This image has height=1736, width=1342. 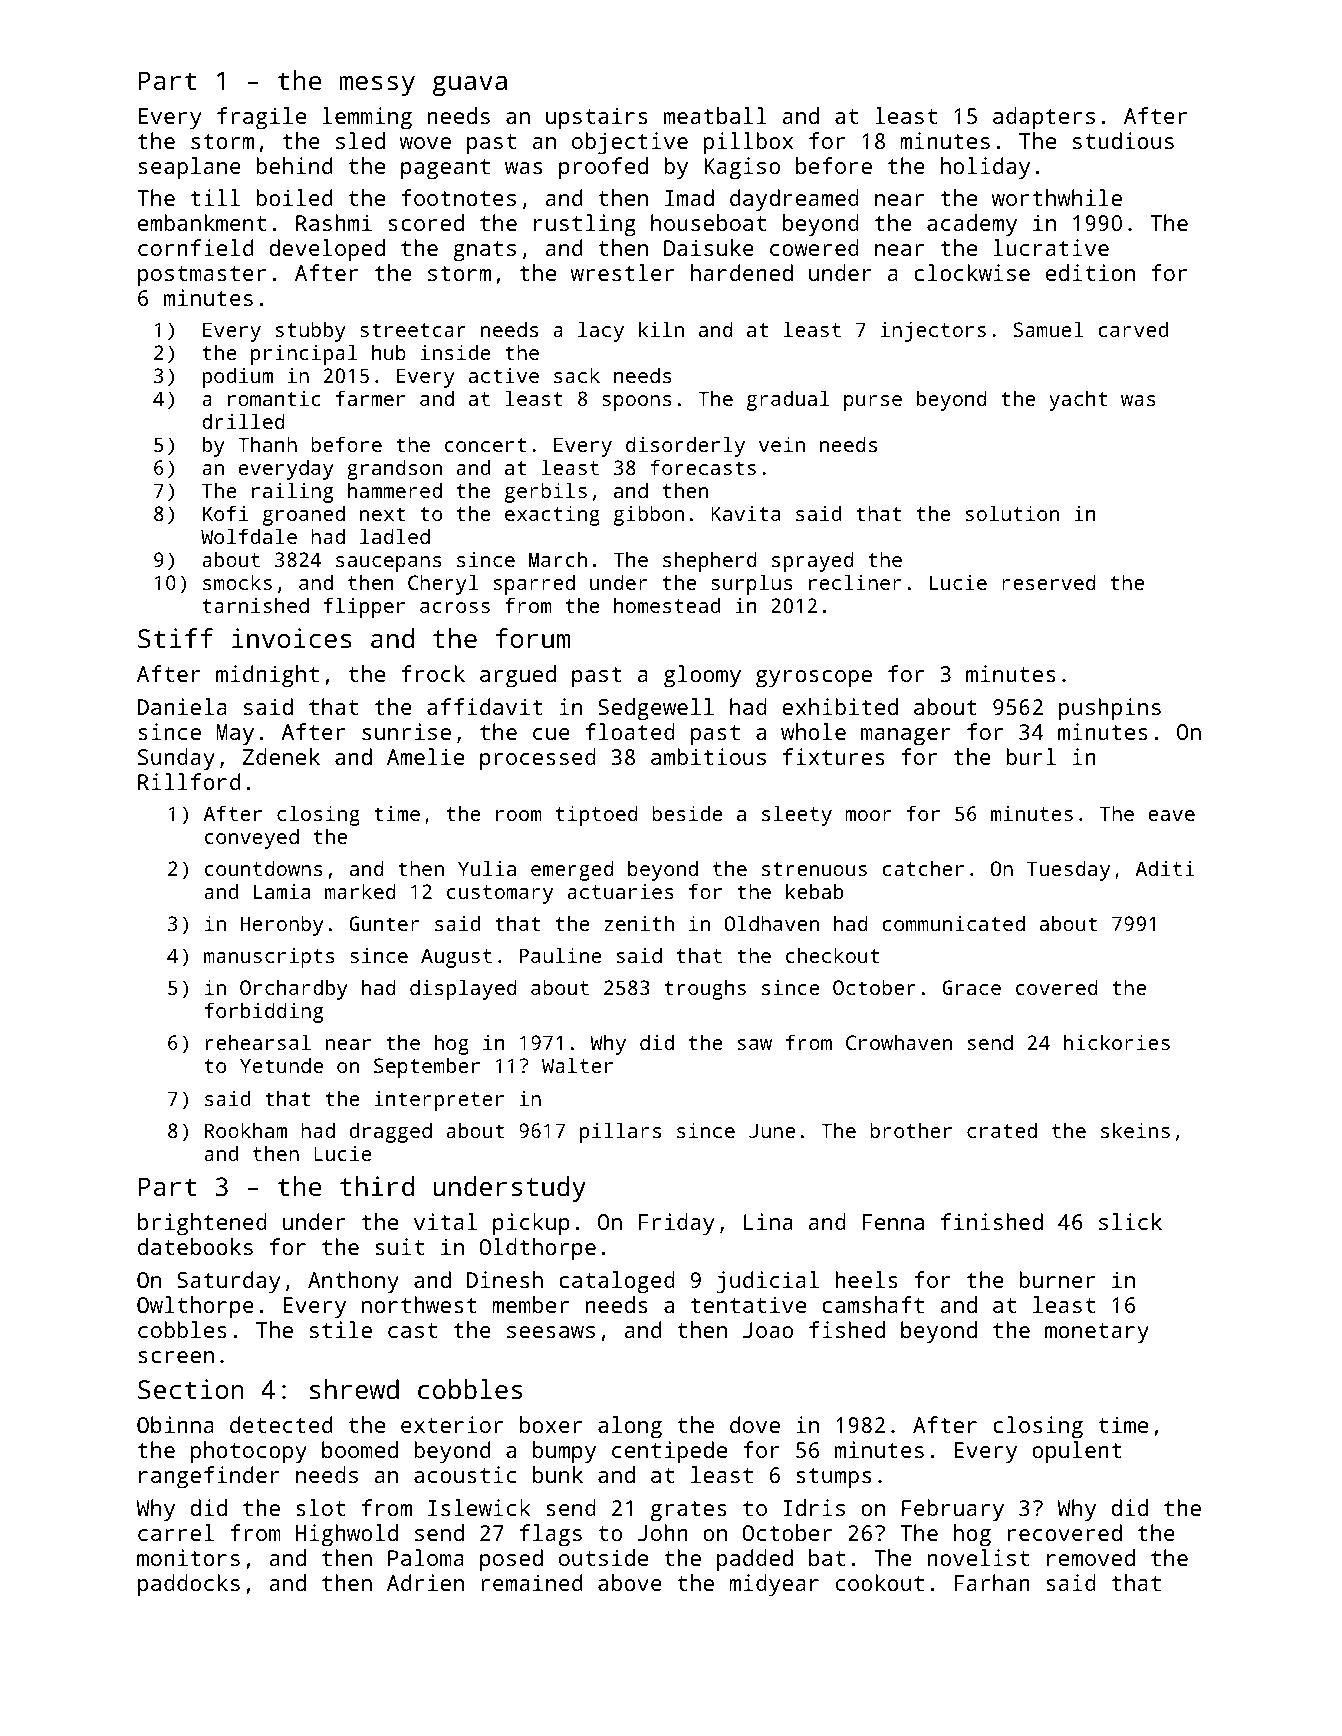 I want to click on reserved, so click(x=1049, y=582).
